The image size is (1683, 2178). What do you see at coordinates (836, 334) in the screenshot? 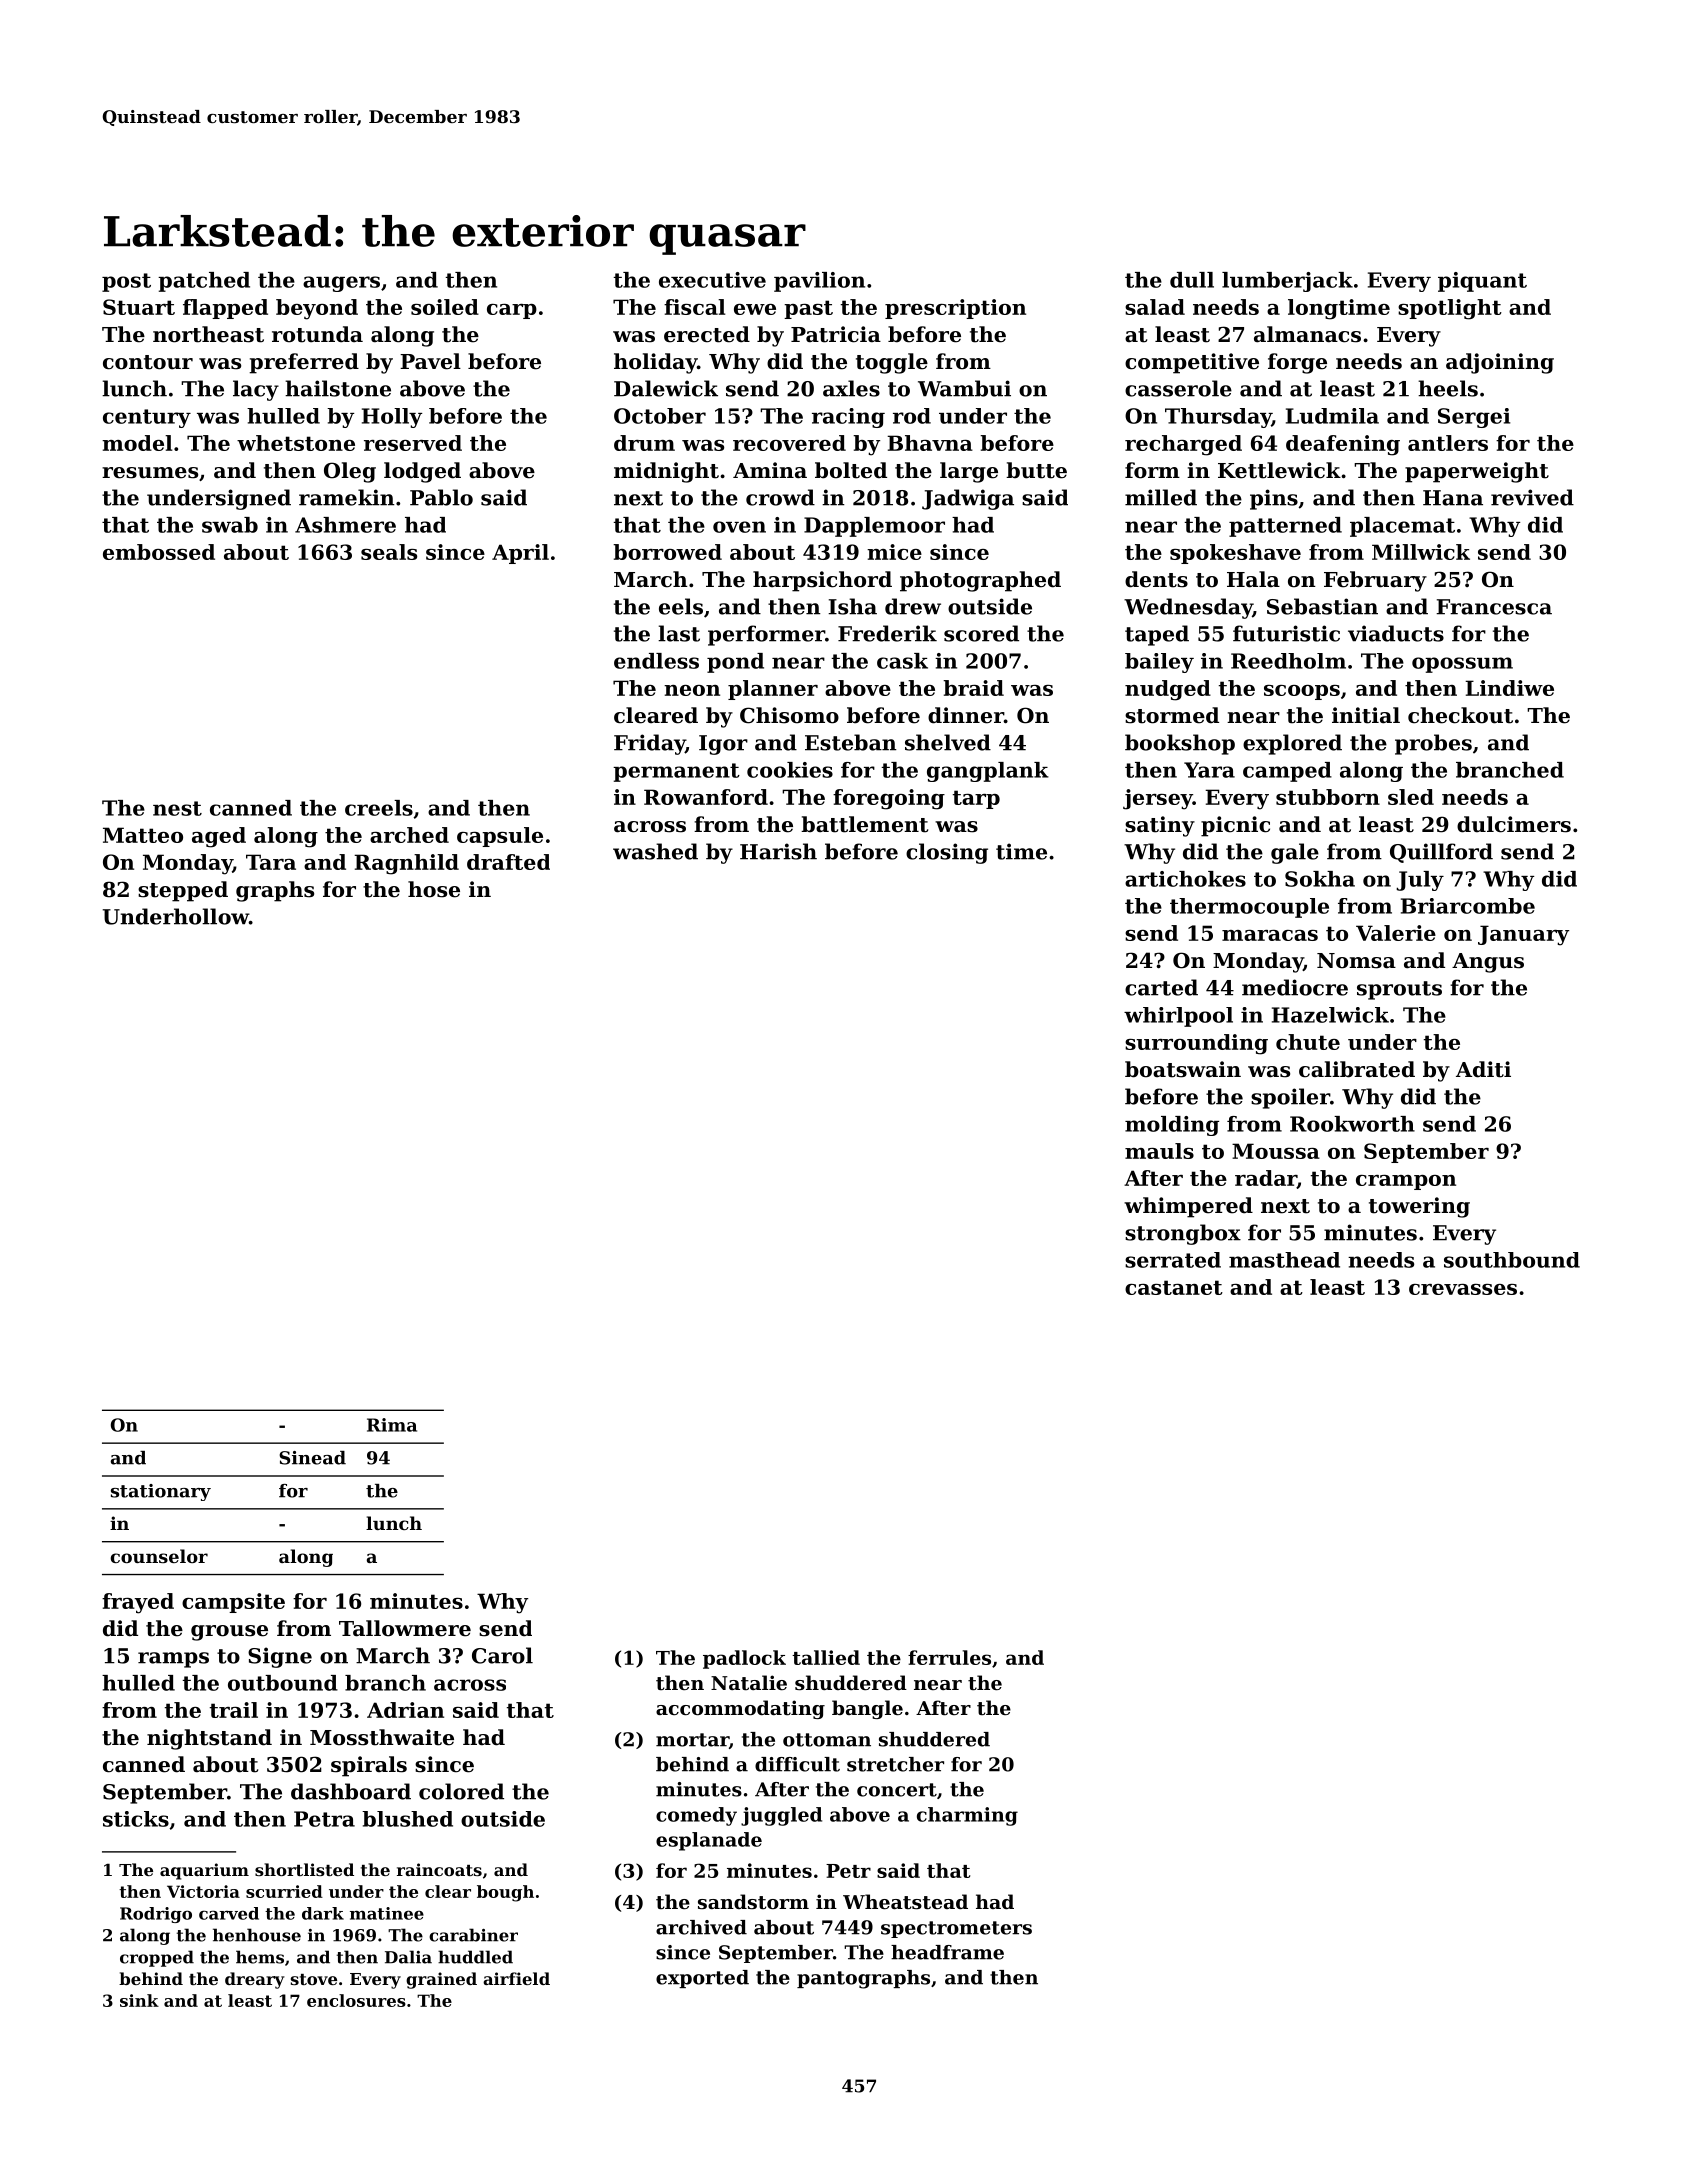
I see `Patricia` at bounding box center [836, 334].
